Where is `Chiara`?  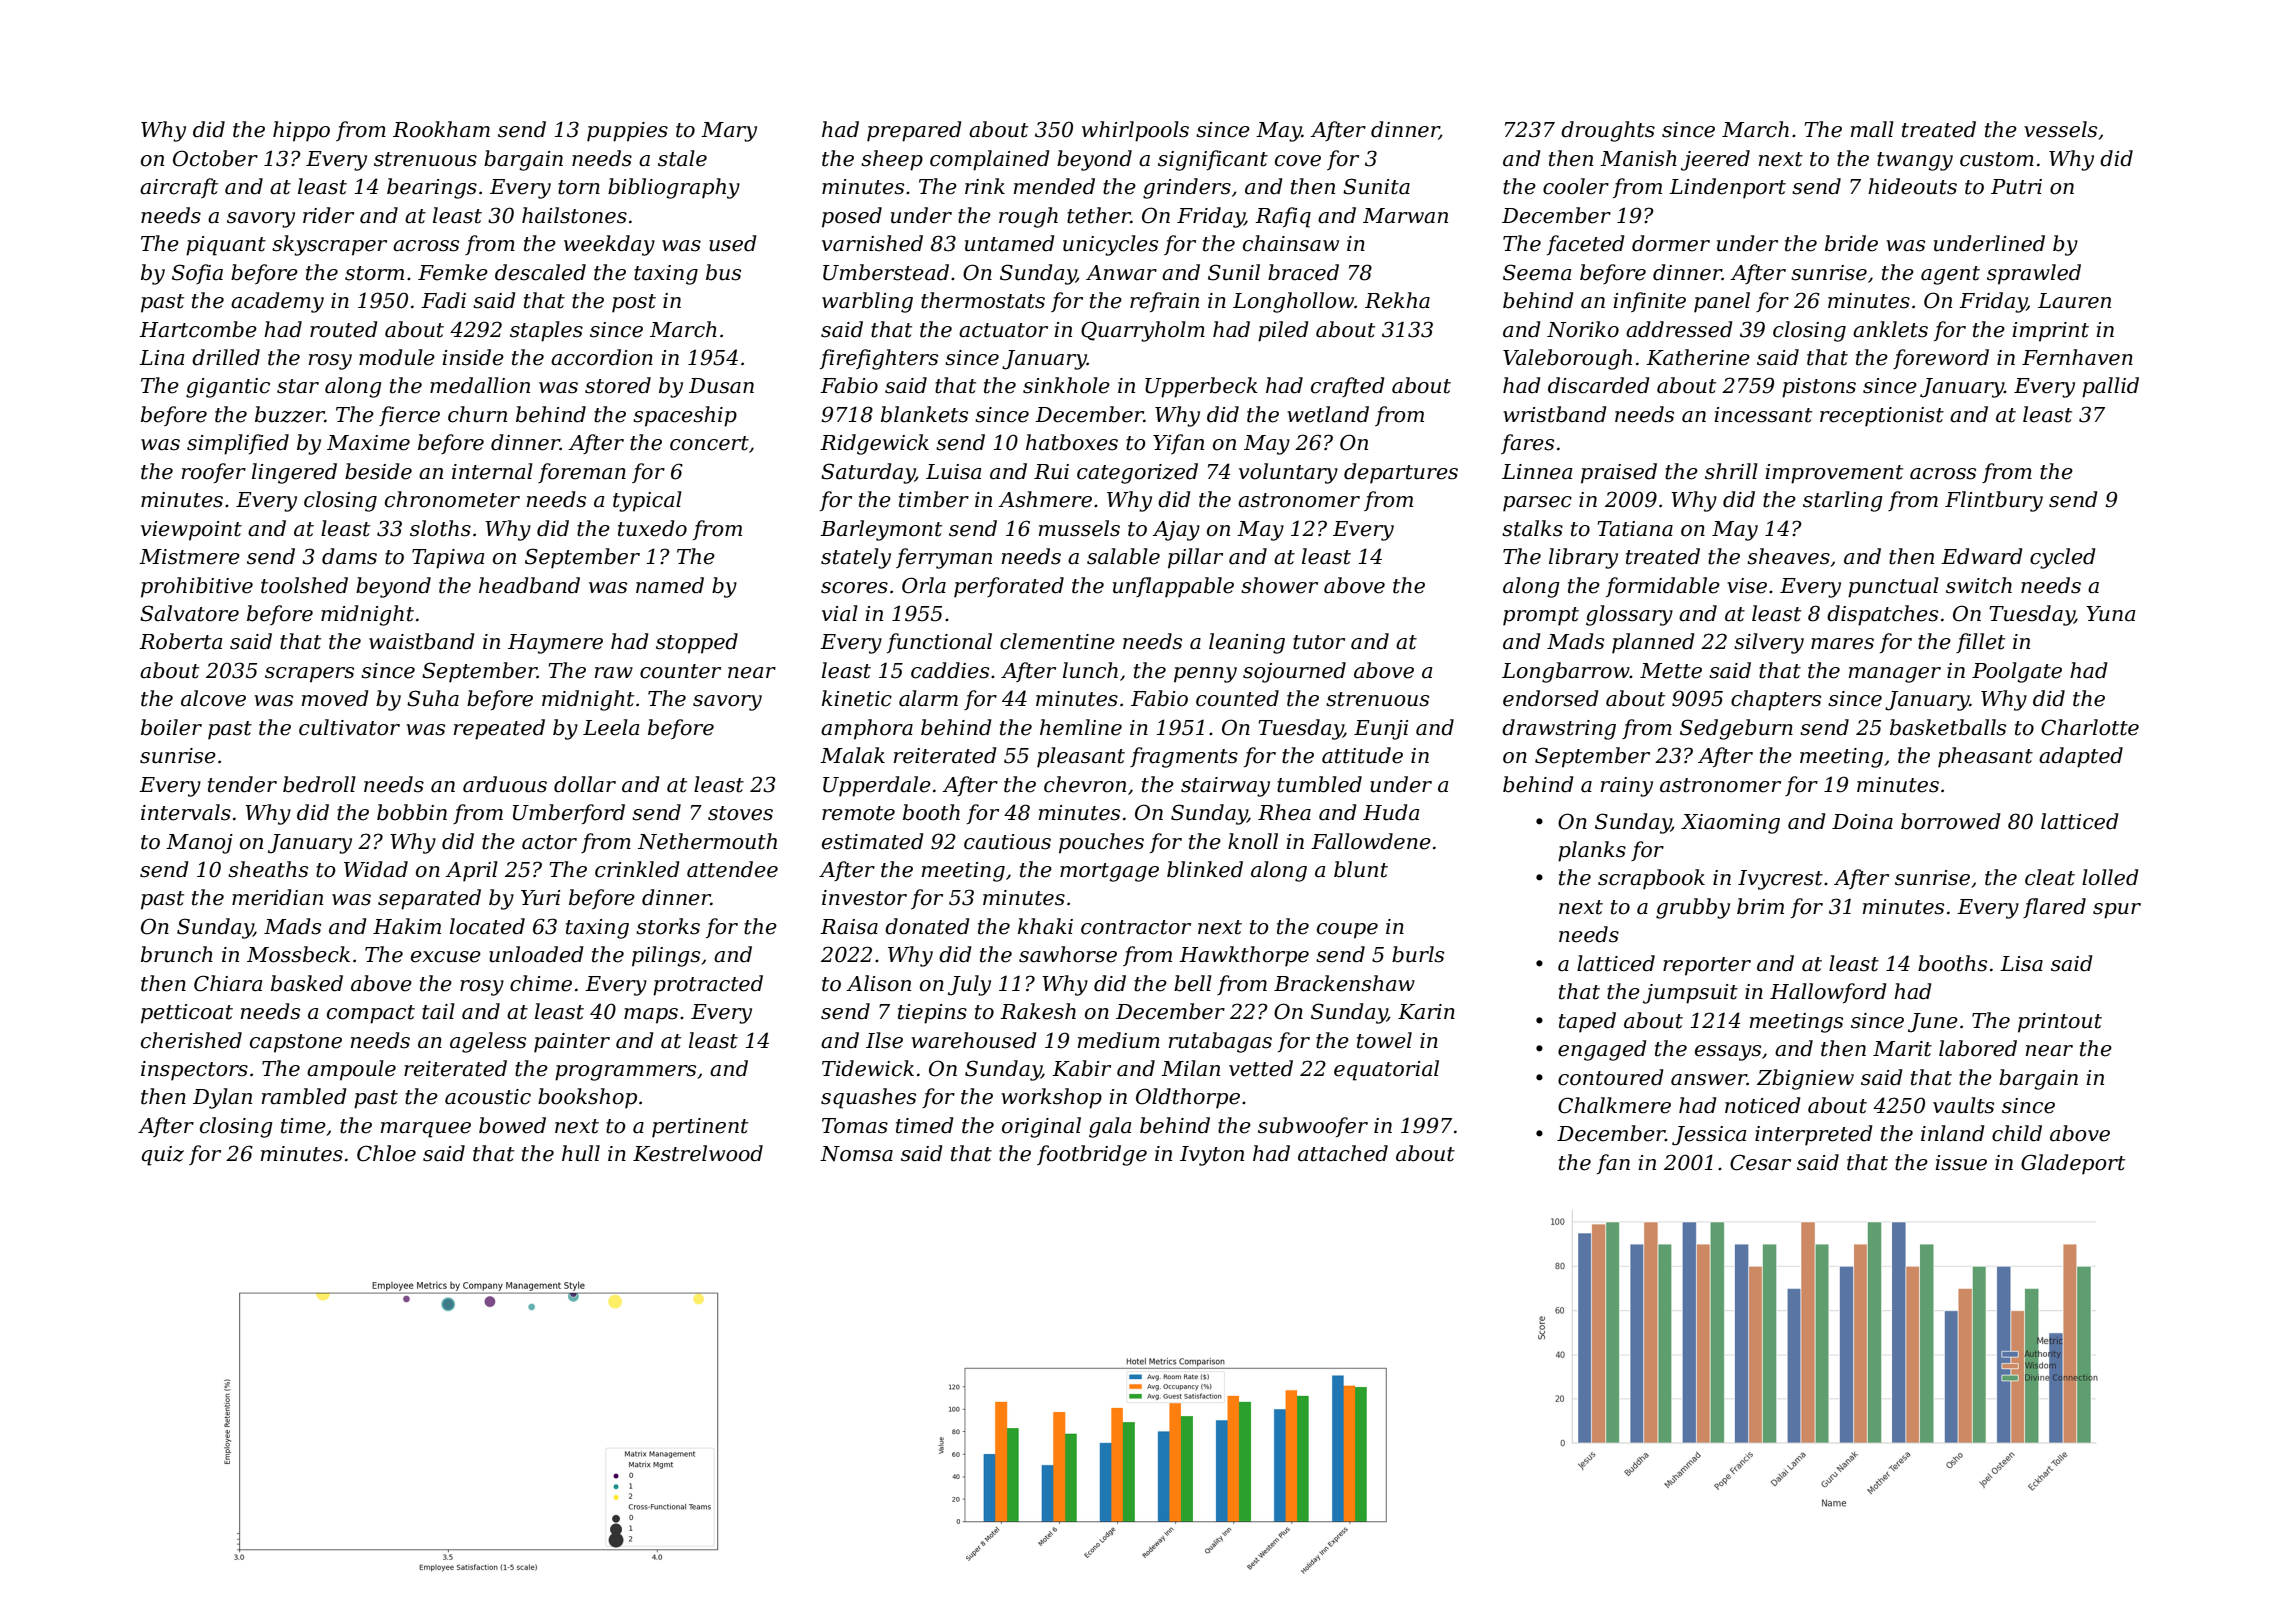
Chiara is located at coordinates (228, 983).
